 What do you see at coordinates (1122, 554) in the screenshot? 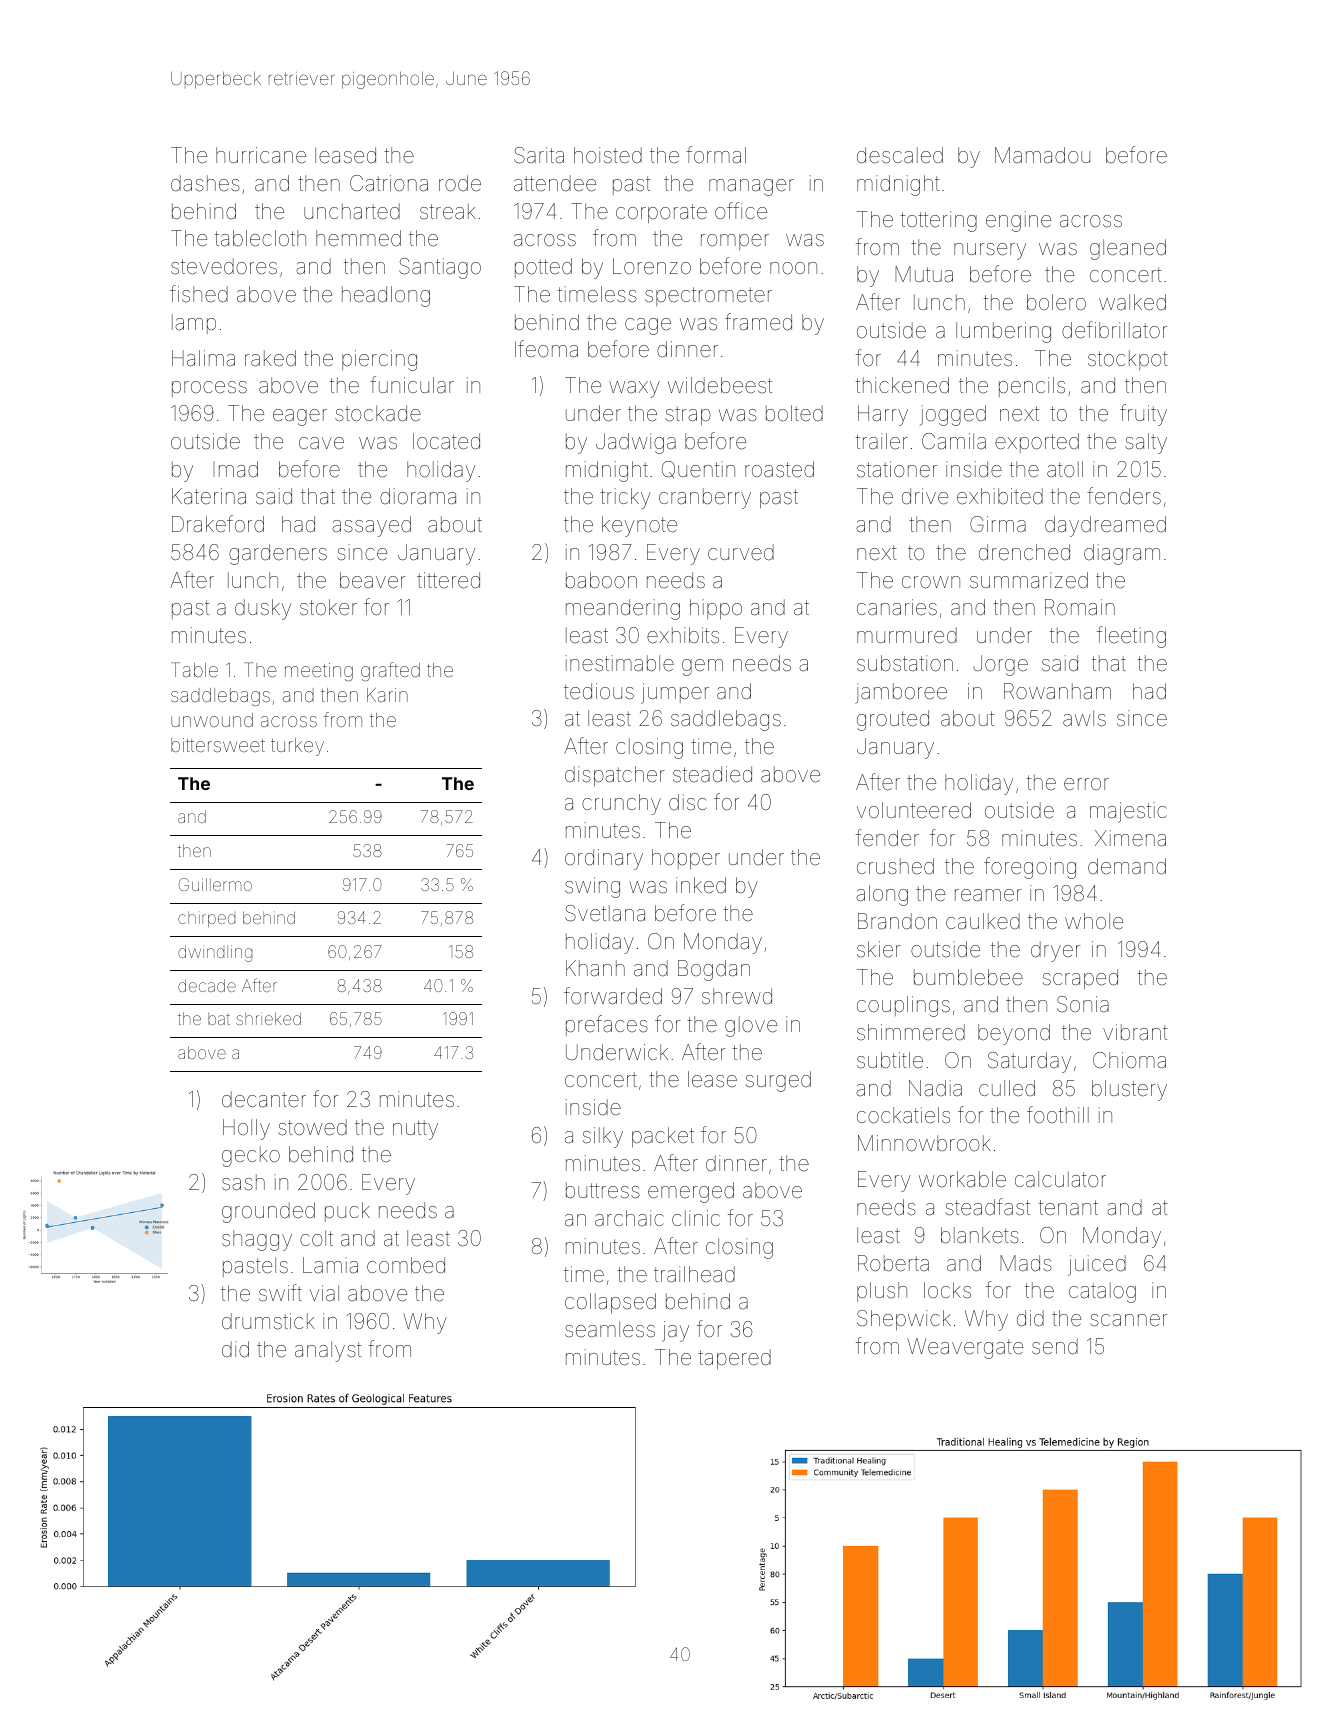
I see `diagram` at bounding box center [1122, 554].
